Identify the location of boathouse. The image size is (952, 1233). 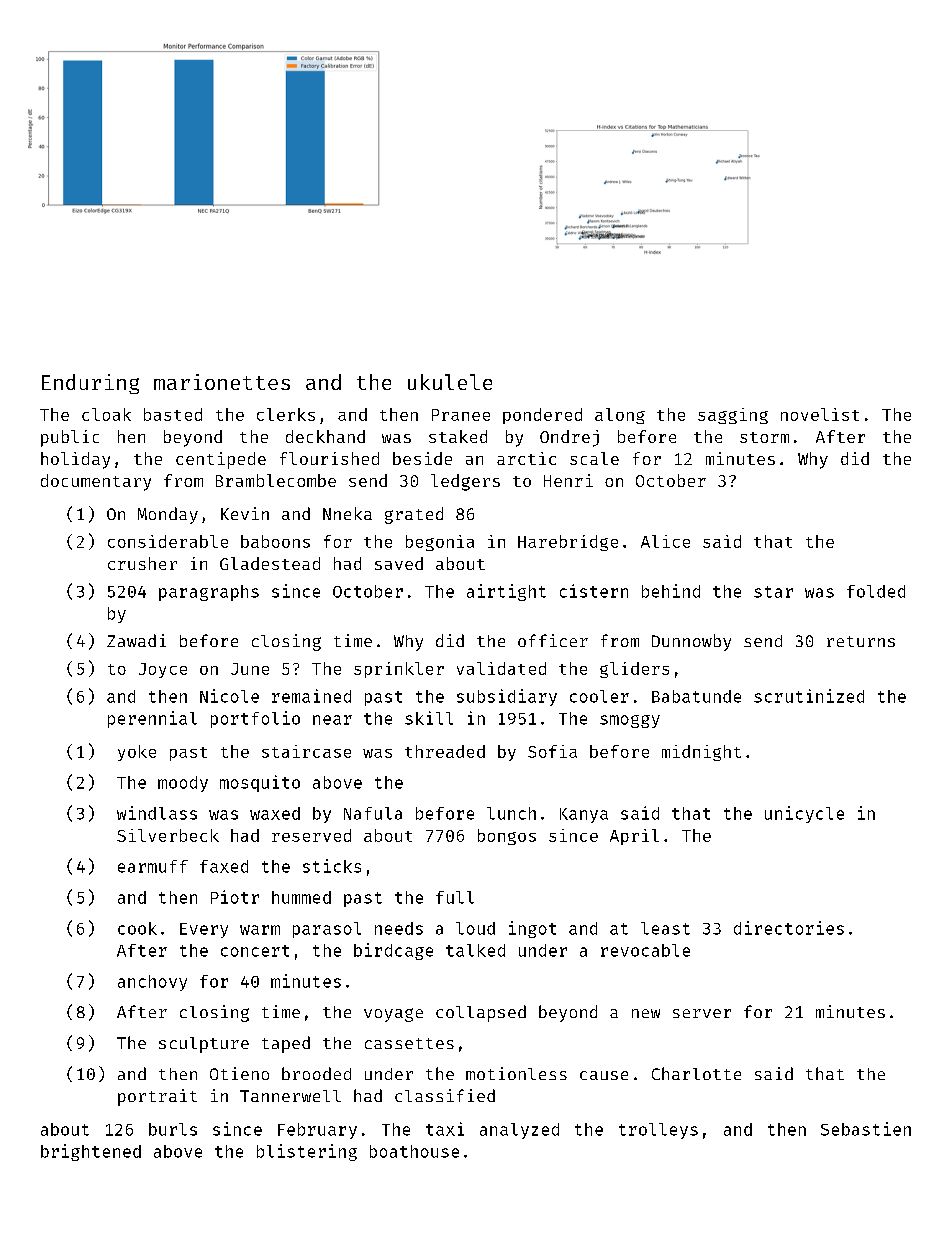
(414, 1151).
